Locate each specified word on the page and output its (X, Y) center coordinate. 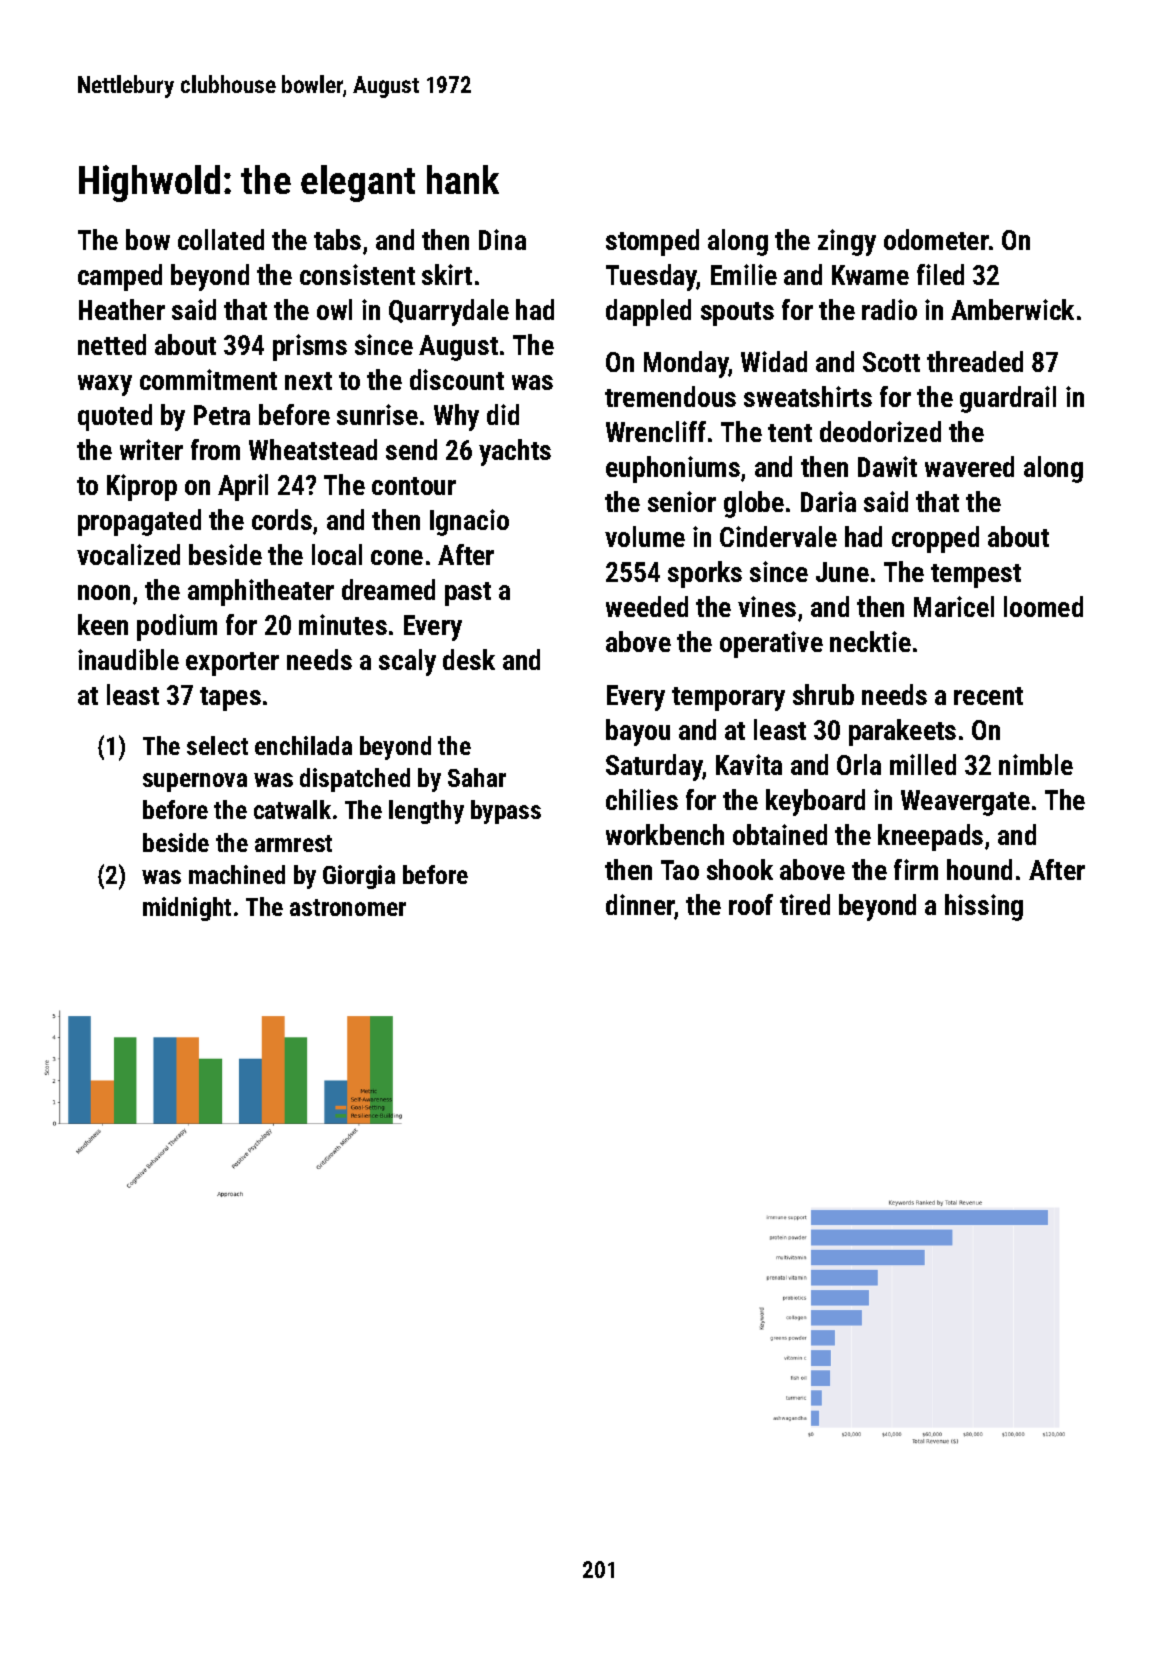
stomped (652, 242)
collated (221, 239)
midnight (187, 909)
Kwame (870, 275)
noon (104, 592)
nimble (1036, 764)
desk (469, 659)
